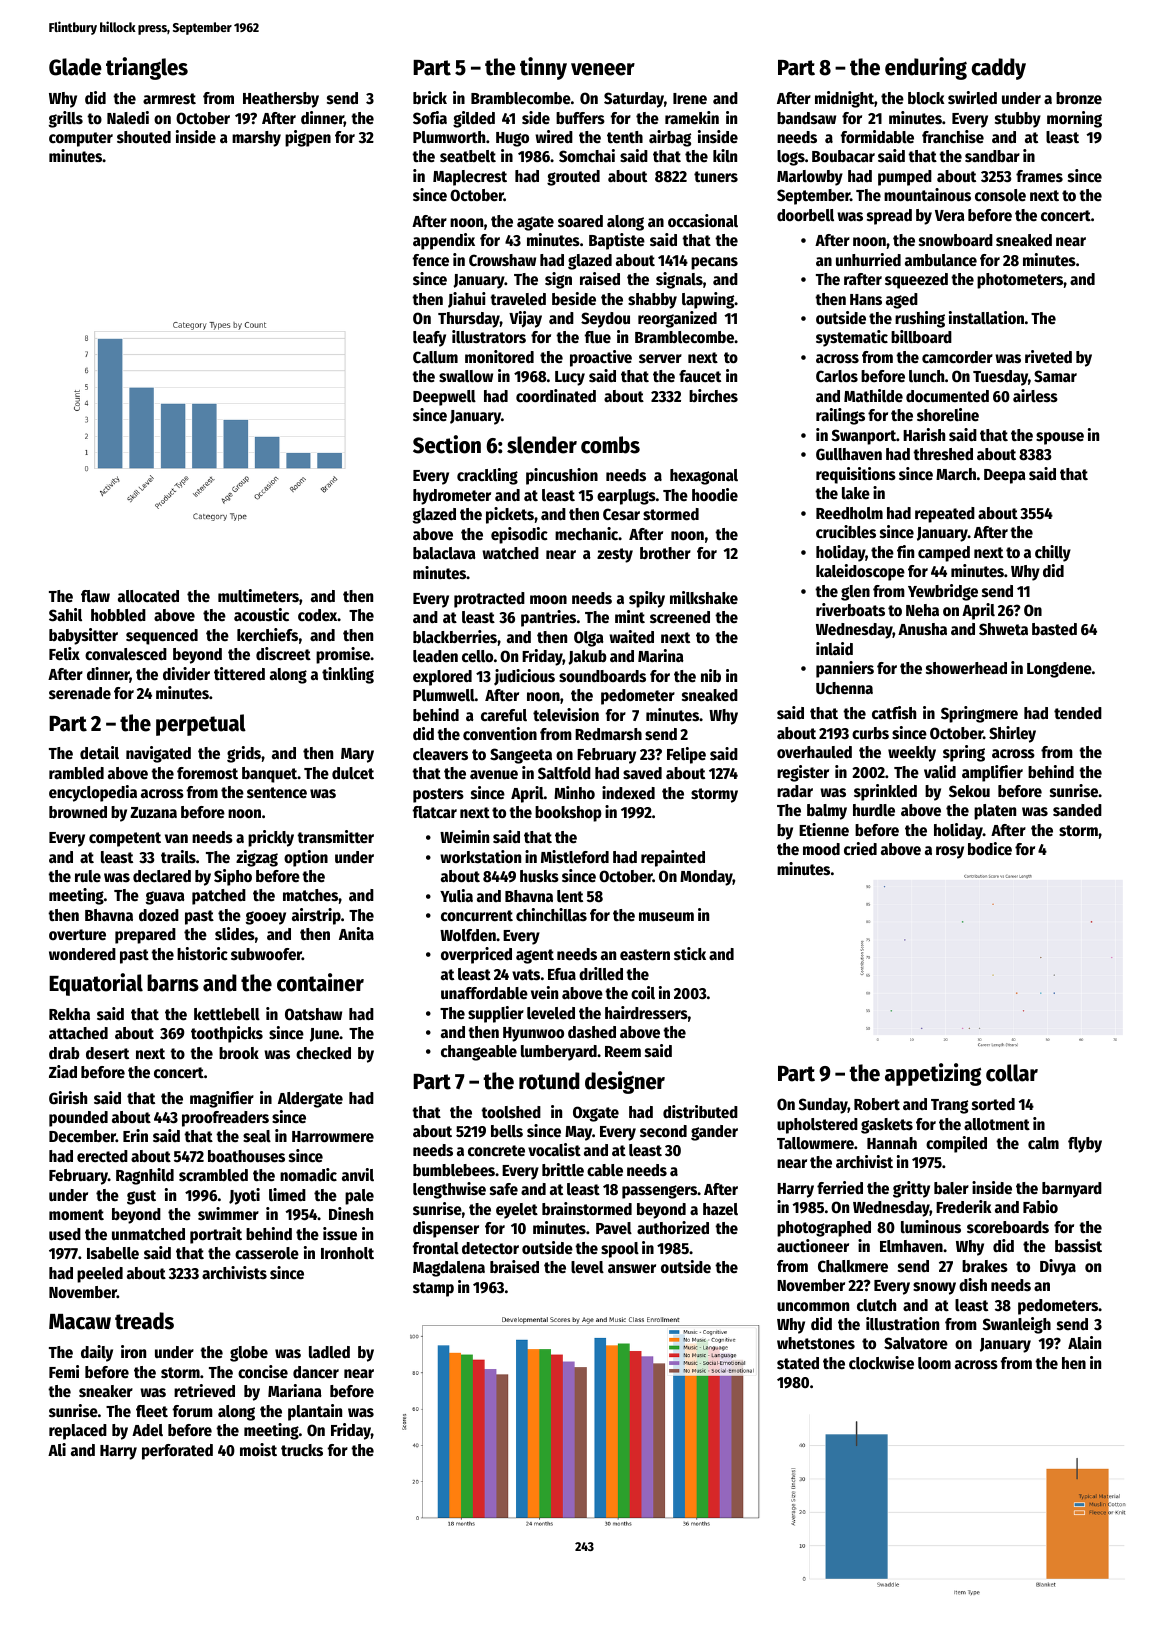 The width and height of the page is (1151, 1628). I want to click on watched, so click(510, 553).
